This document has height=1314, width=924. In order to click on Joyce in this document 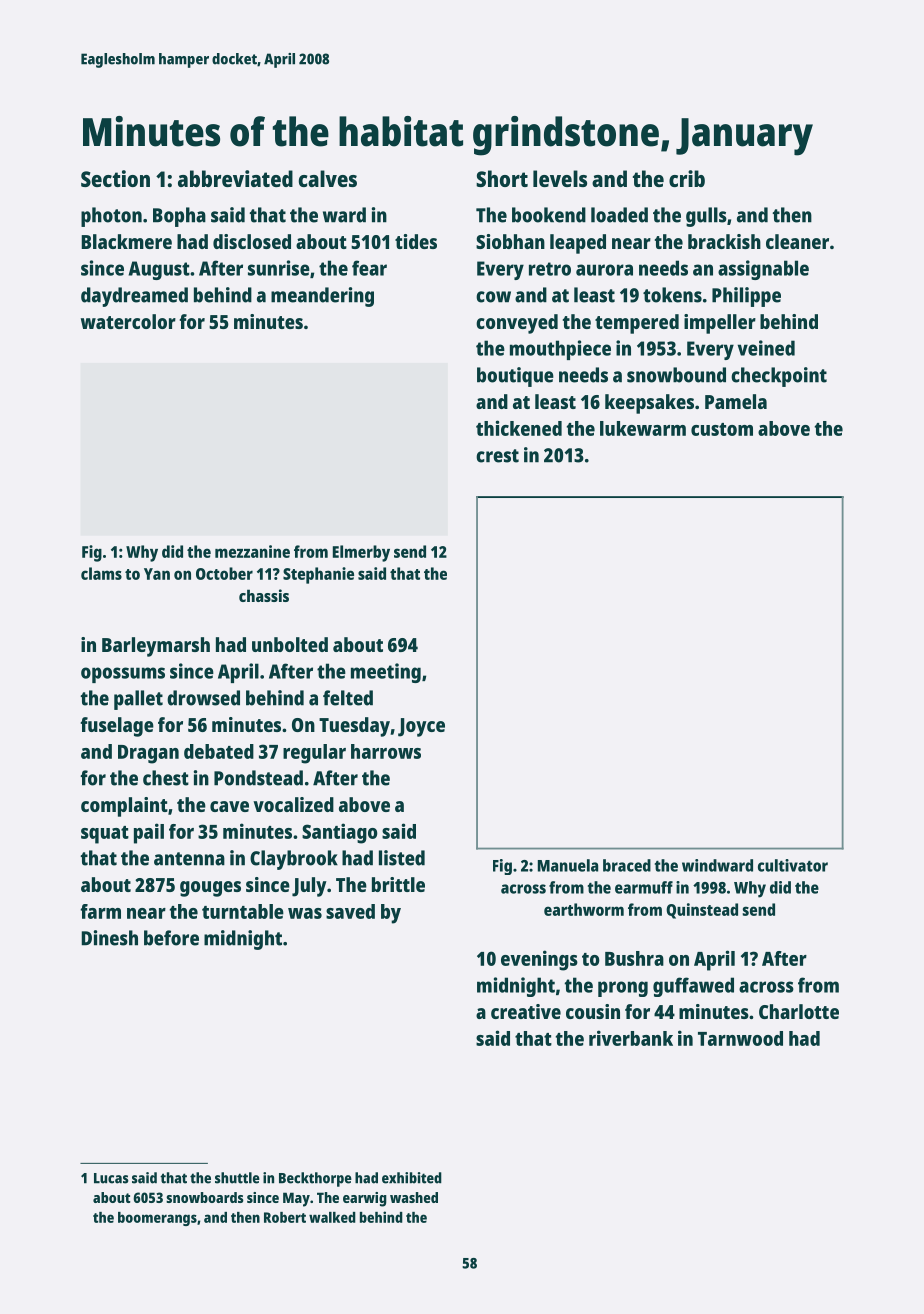, I will do `click(421, 727)`.
